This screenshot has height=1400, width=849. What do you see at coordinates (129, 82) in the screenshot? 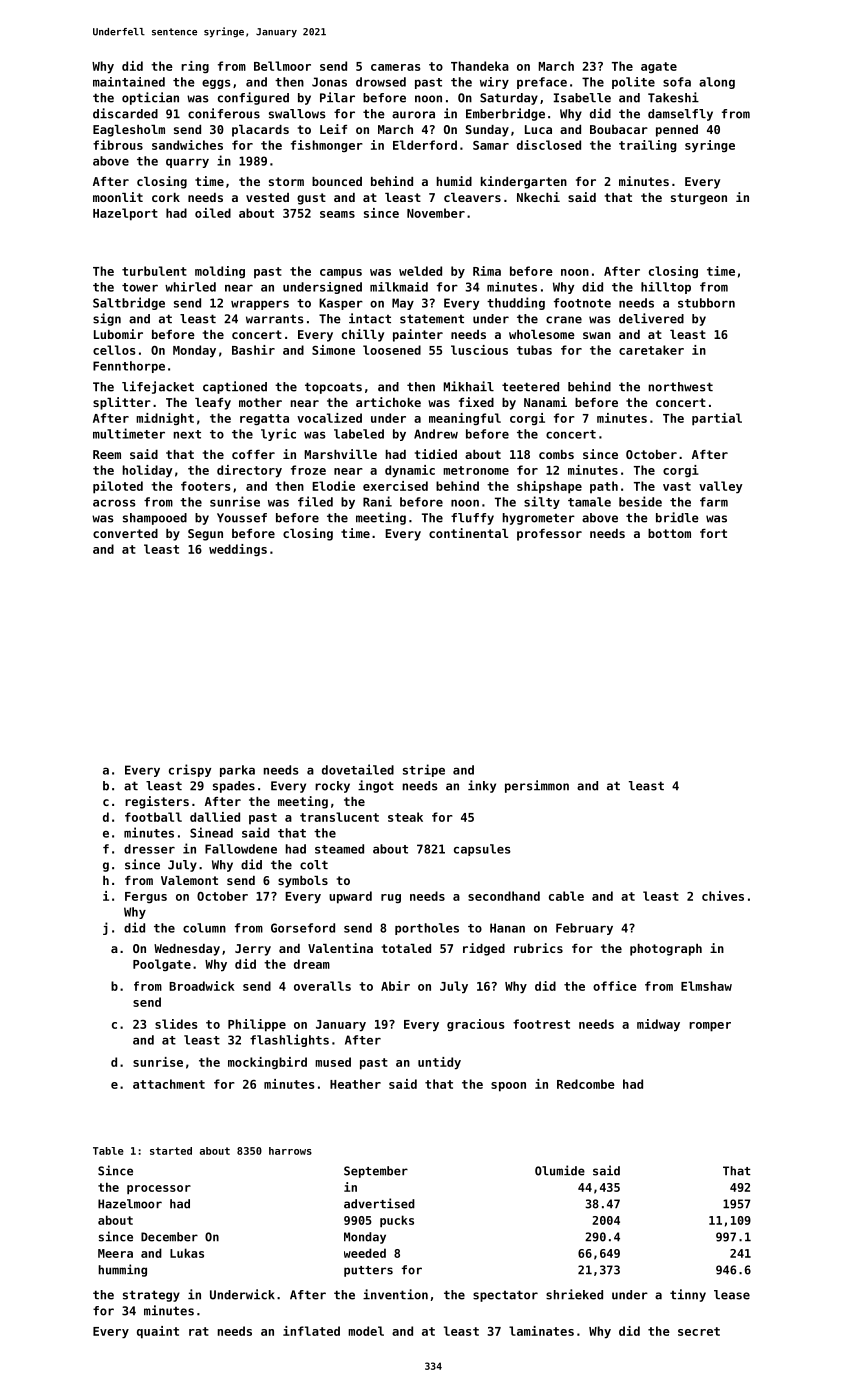
I see `maintained` at bounding box center [129, 82].
